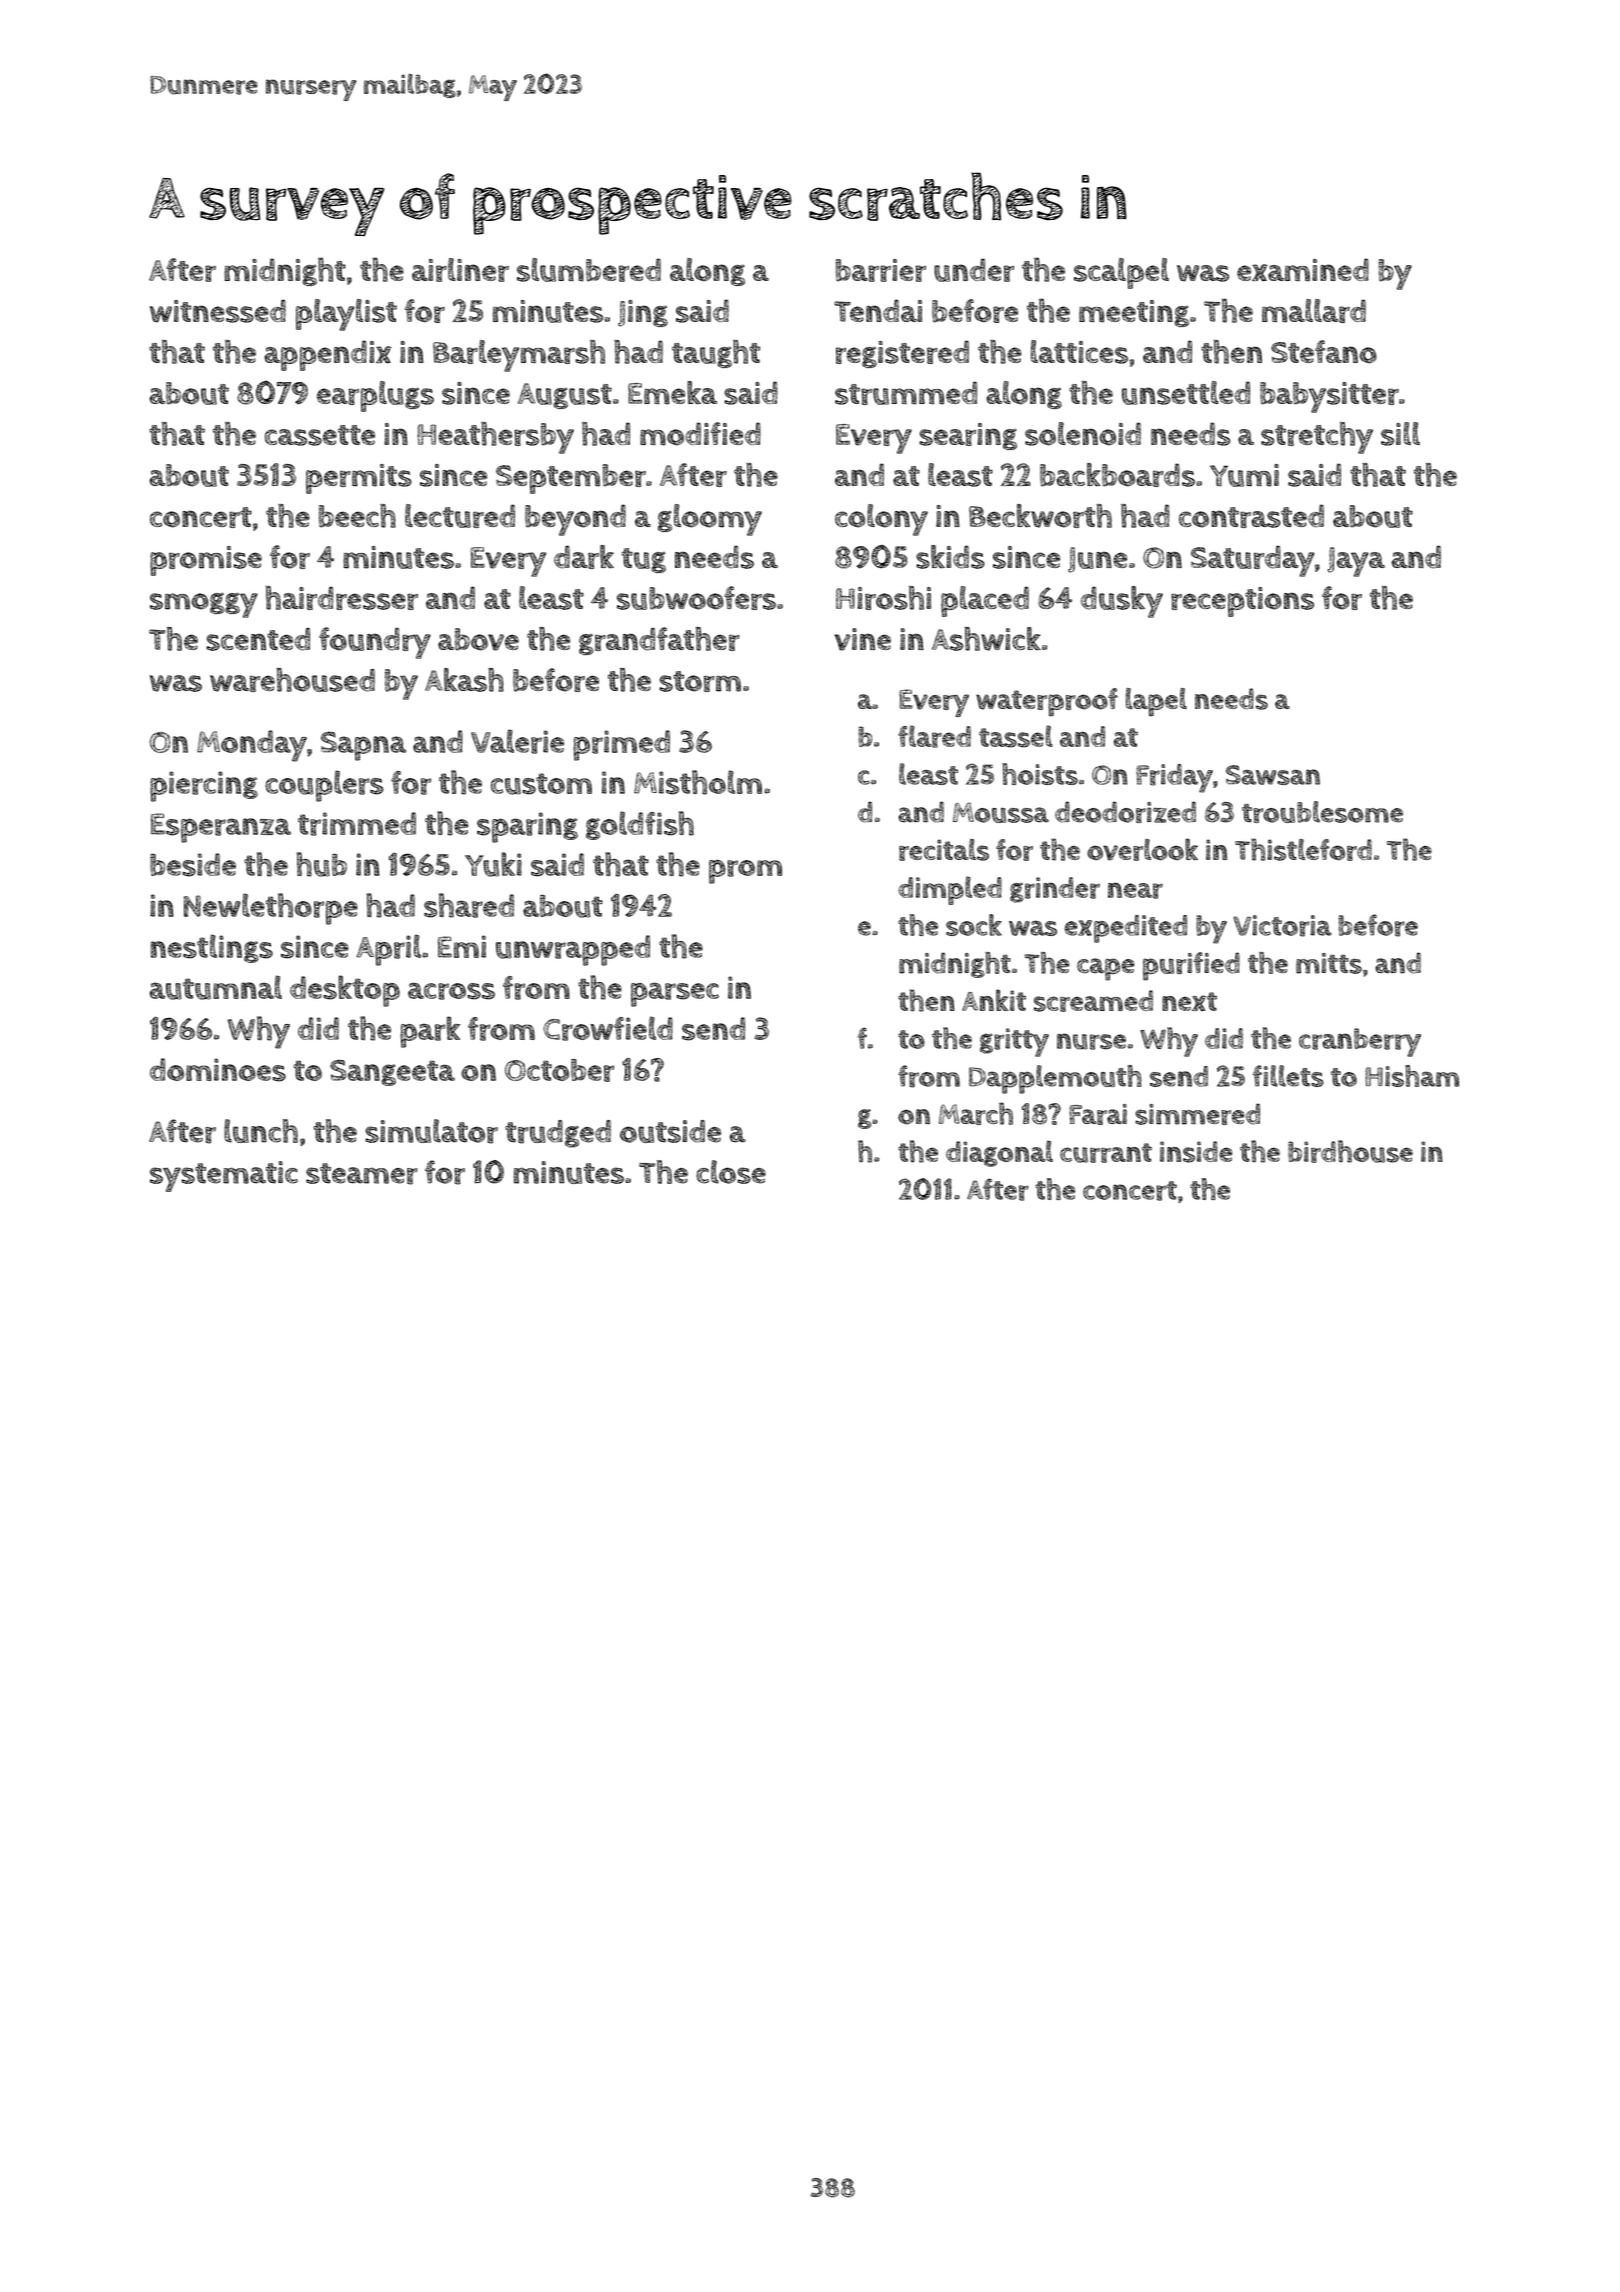  I want to click on Ankit, so click(994, 1000).
